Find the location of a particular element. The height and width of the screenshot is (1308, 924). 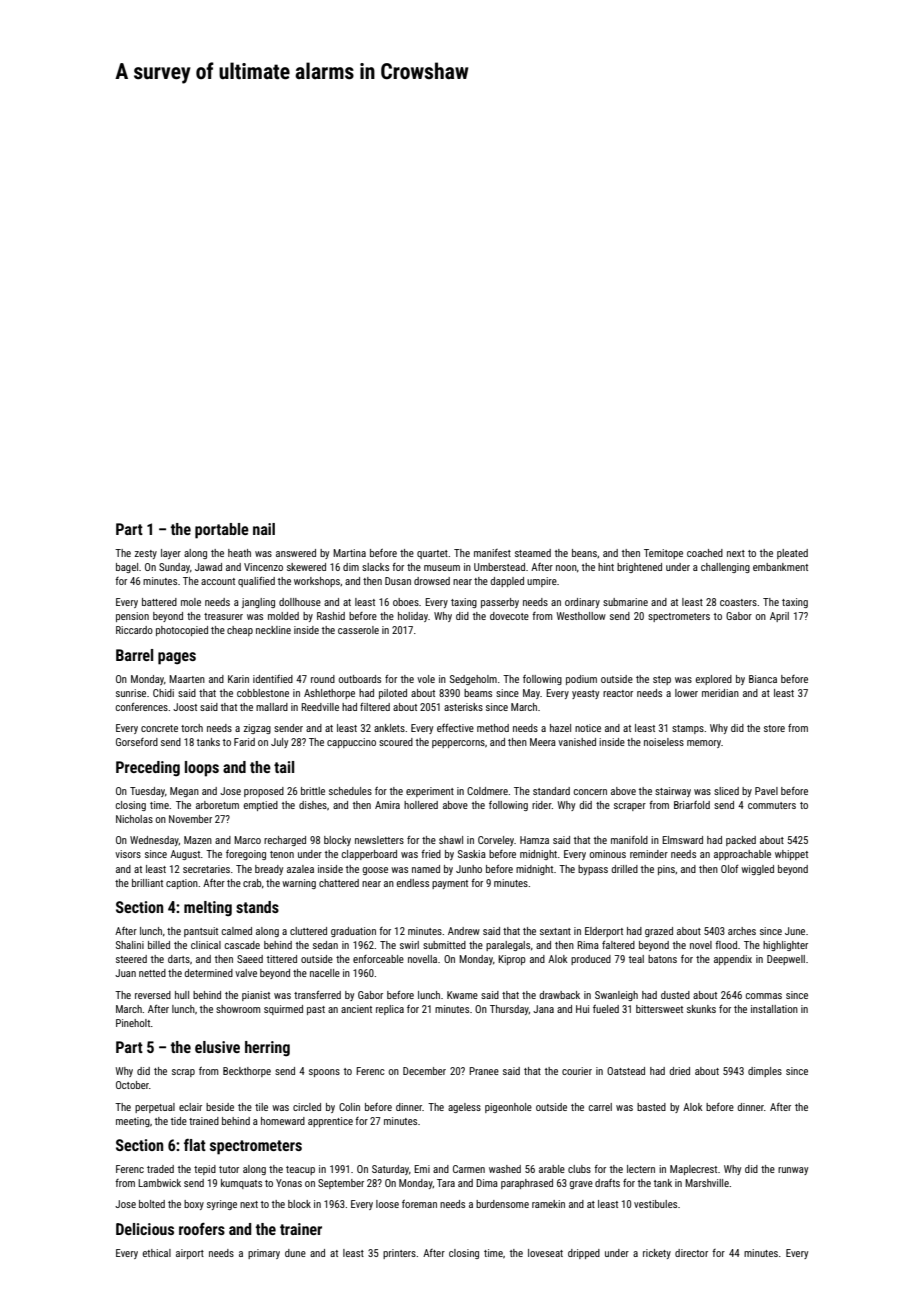

dune is located at coordinates (295, 1253).
